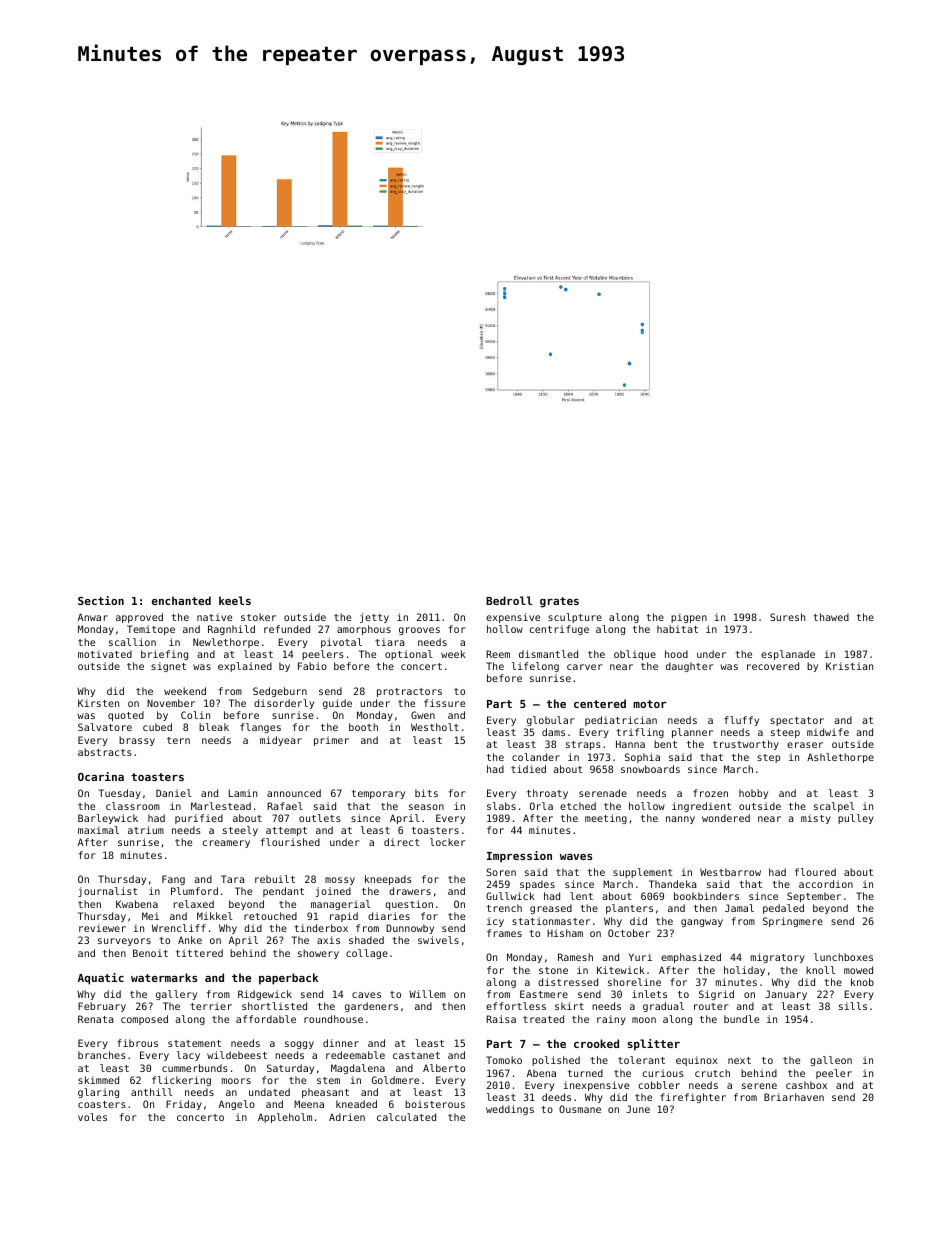  Describe the element at coordinates (806, 1085) in the document. I see `cashbox` at that location.
